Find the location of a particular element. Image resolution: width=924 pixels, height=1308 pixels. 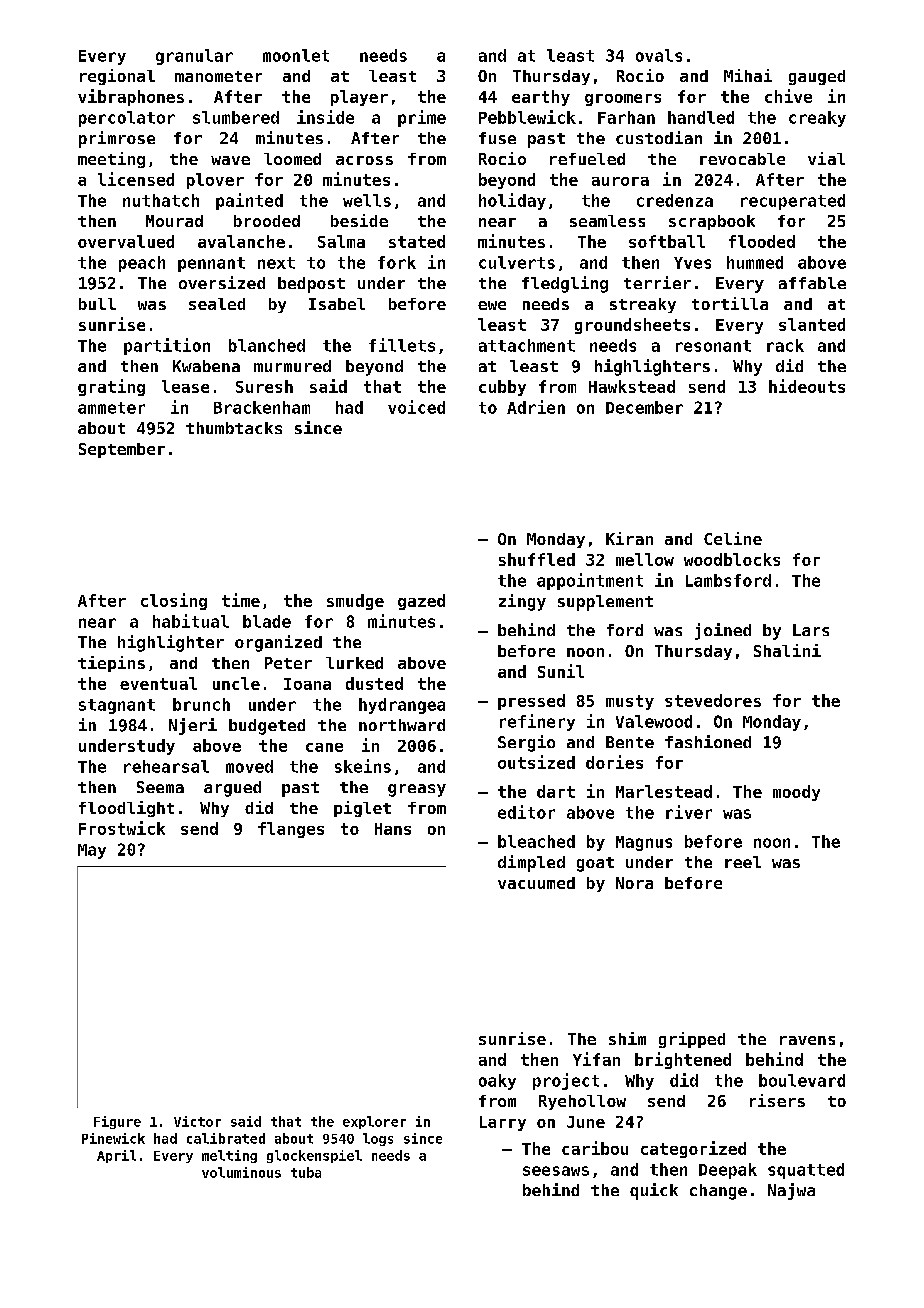

September is located at coordinates (122, 450).
